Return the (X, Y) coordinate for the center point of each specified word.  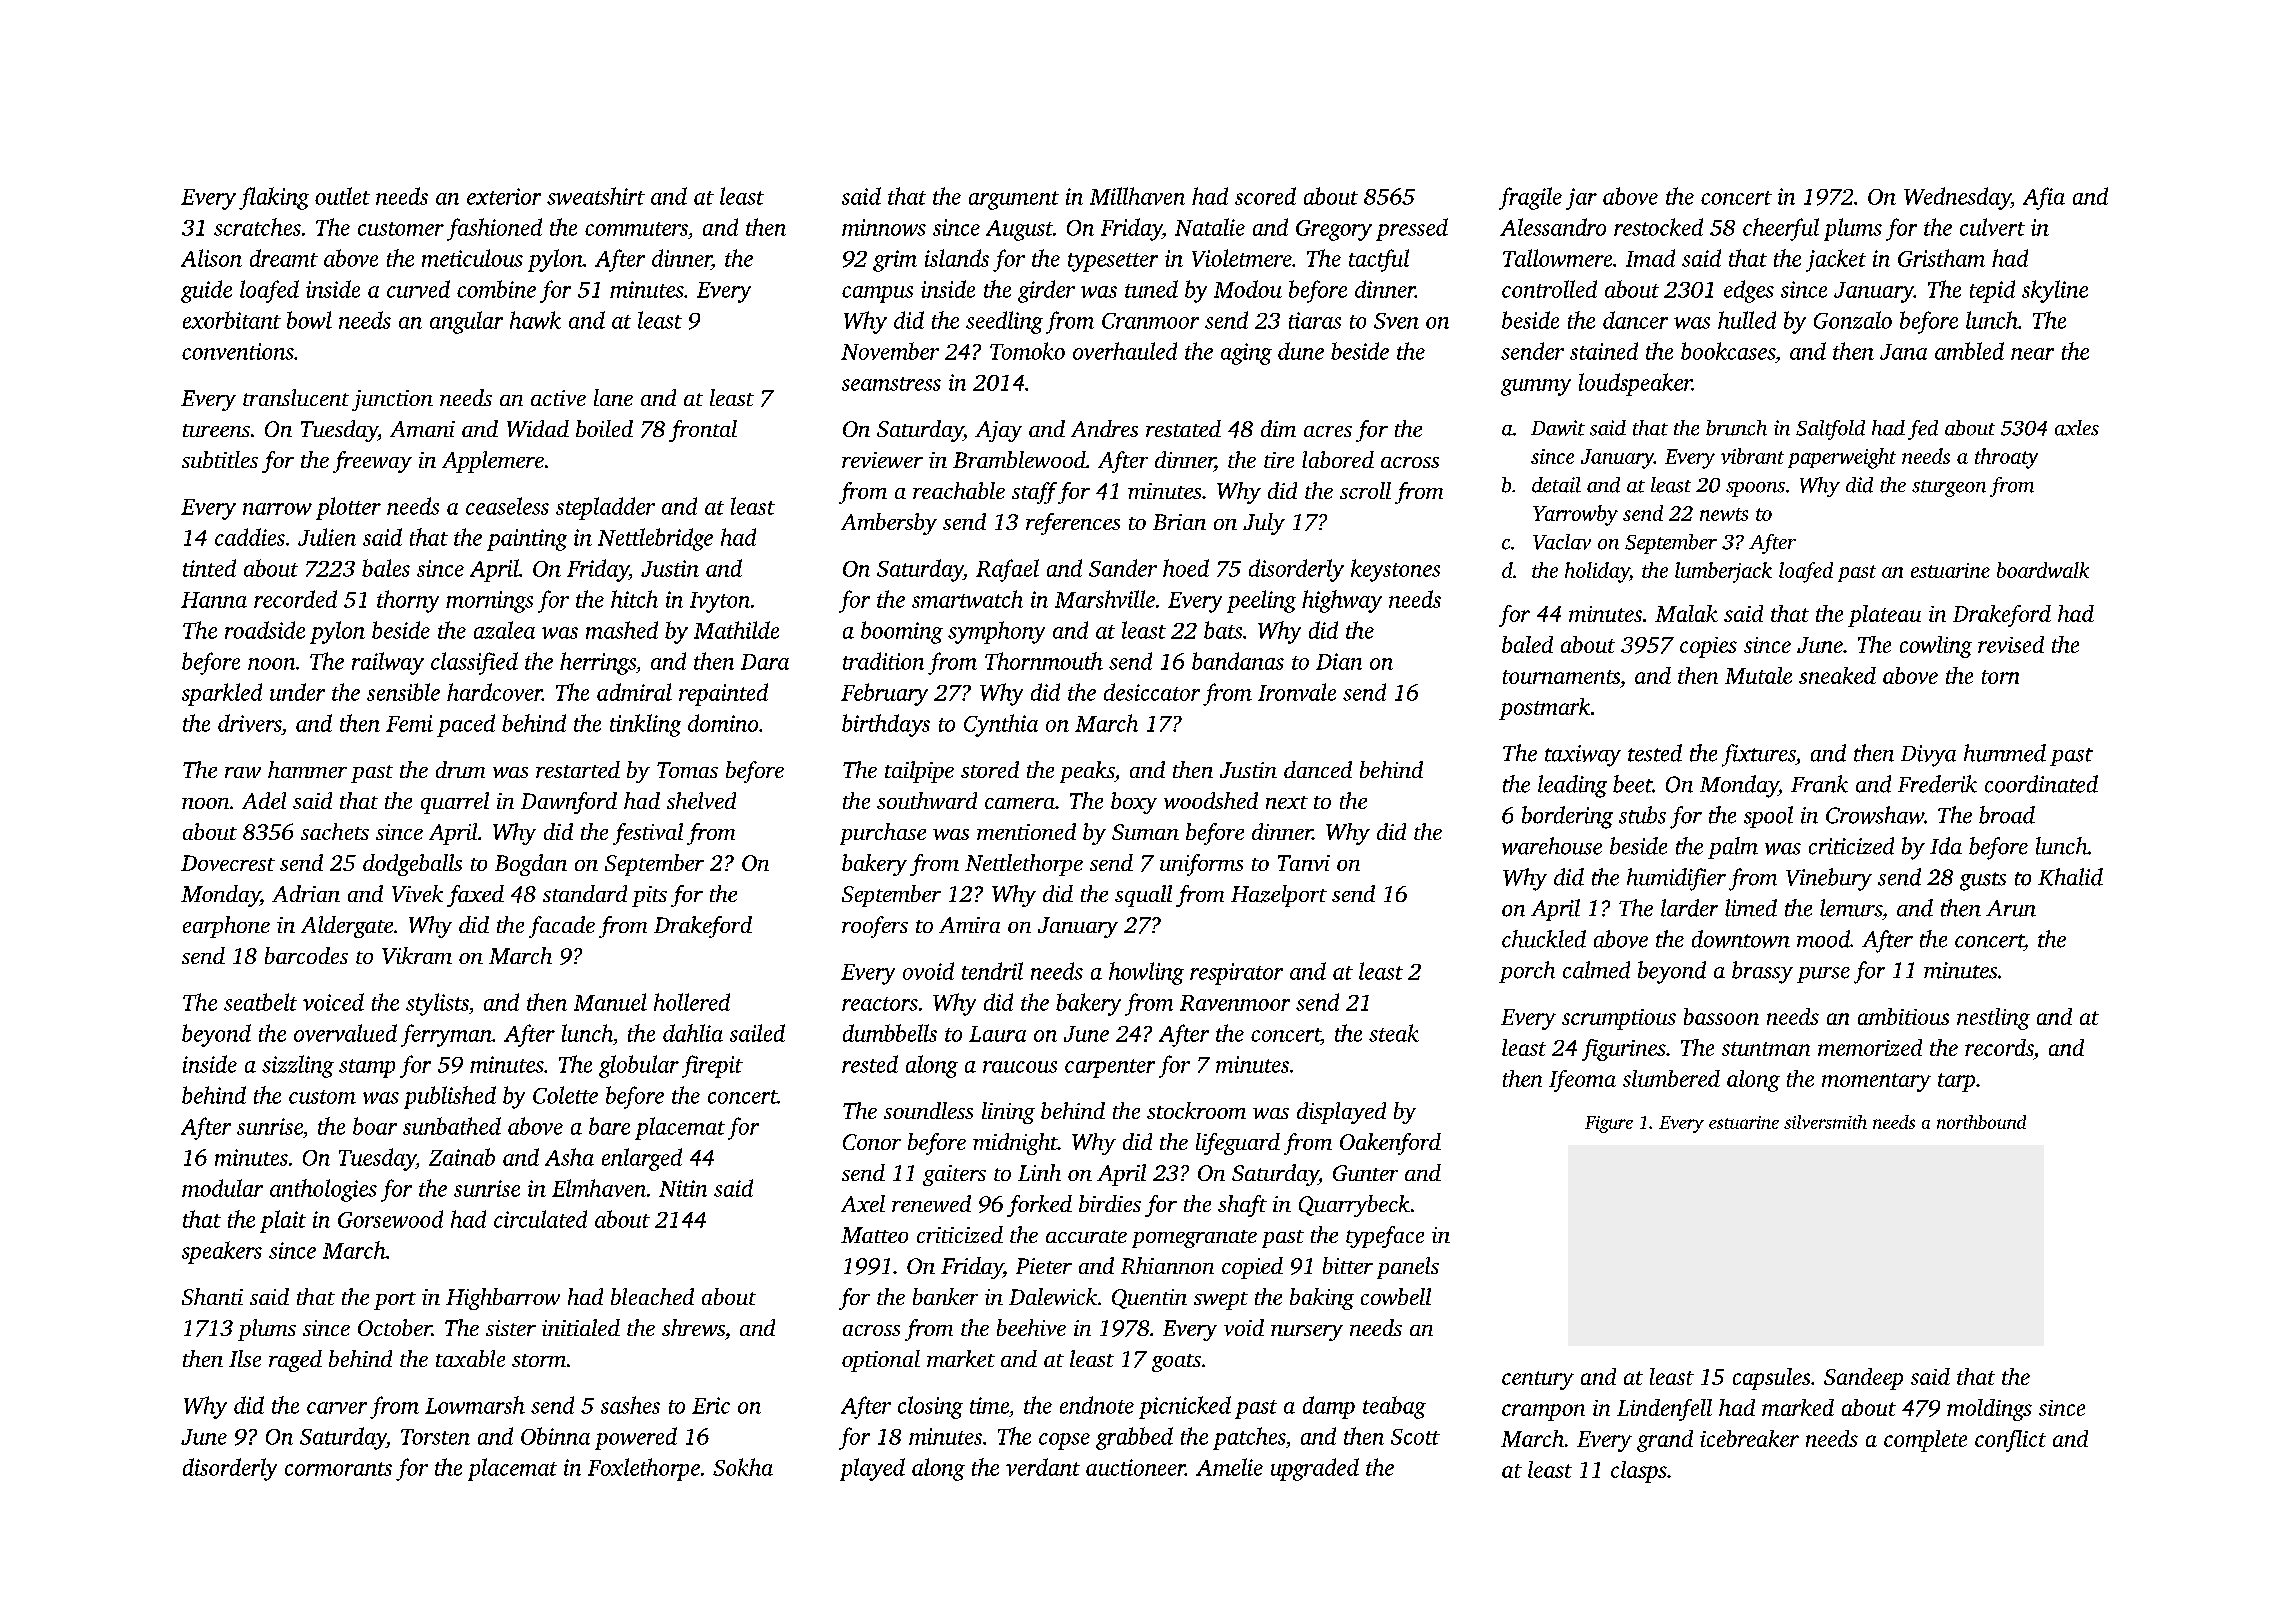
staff (1034, 493)
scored (1265, 196)
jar (1581, 199)
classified (474, 663)
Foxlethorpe (644, 1469)
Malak (1686, 613)
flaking (274, 198)
